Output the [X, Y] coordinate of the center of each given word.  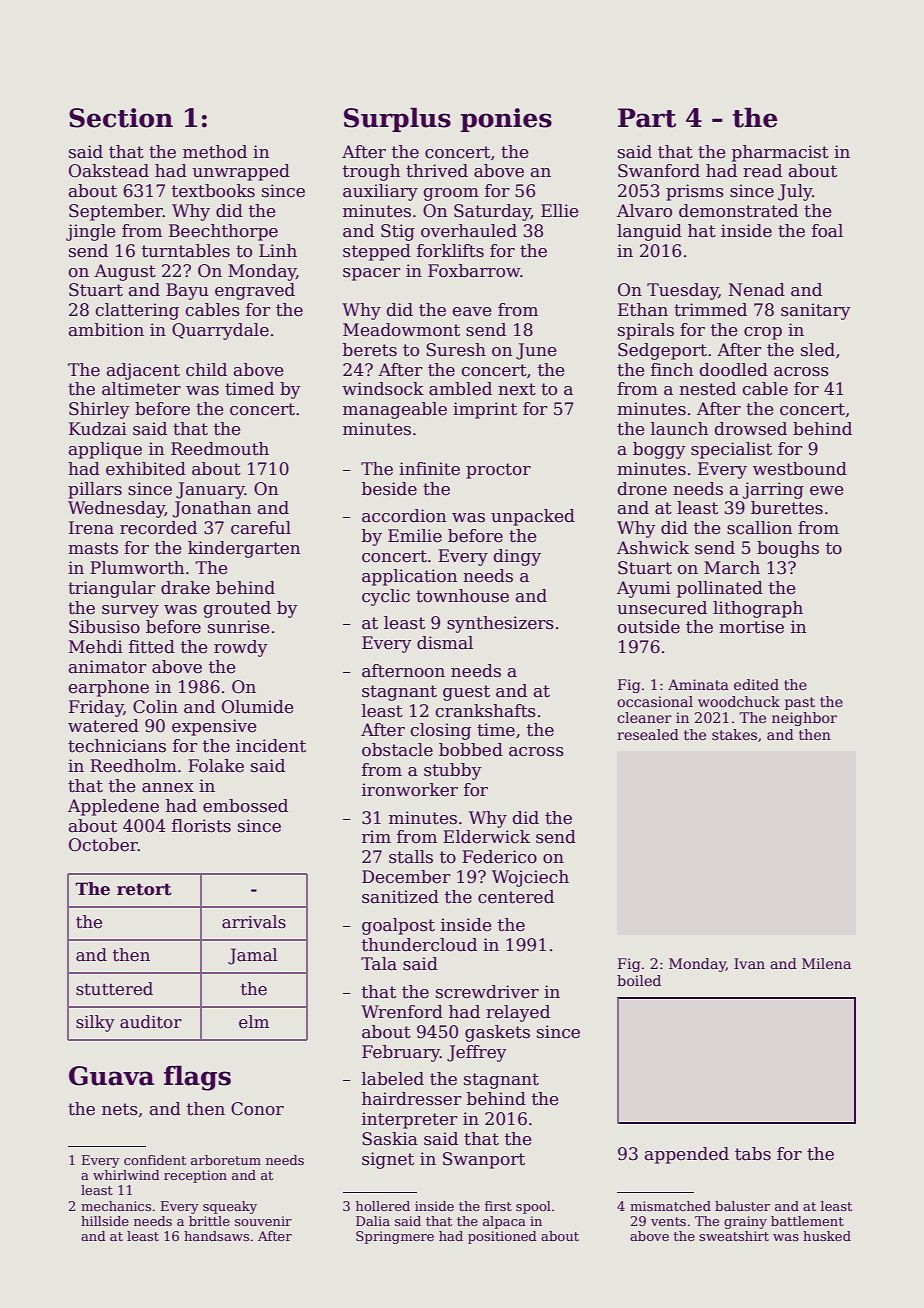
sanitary [816, 311]
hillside [105, 1221]
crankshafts [486, 711]
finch [672, 370]
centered [516, 897]
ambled [460, 389]
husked [827, 1236]
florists [201, 826]
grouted [237, 609]
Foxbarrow [474, 271]
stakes [734, 734]
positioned [502, 1237]
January [210, 490]
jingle [90, 232]
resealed [648, 734]
